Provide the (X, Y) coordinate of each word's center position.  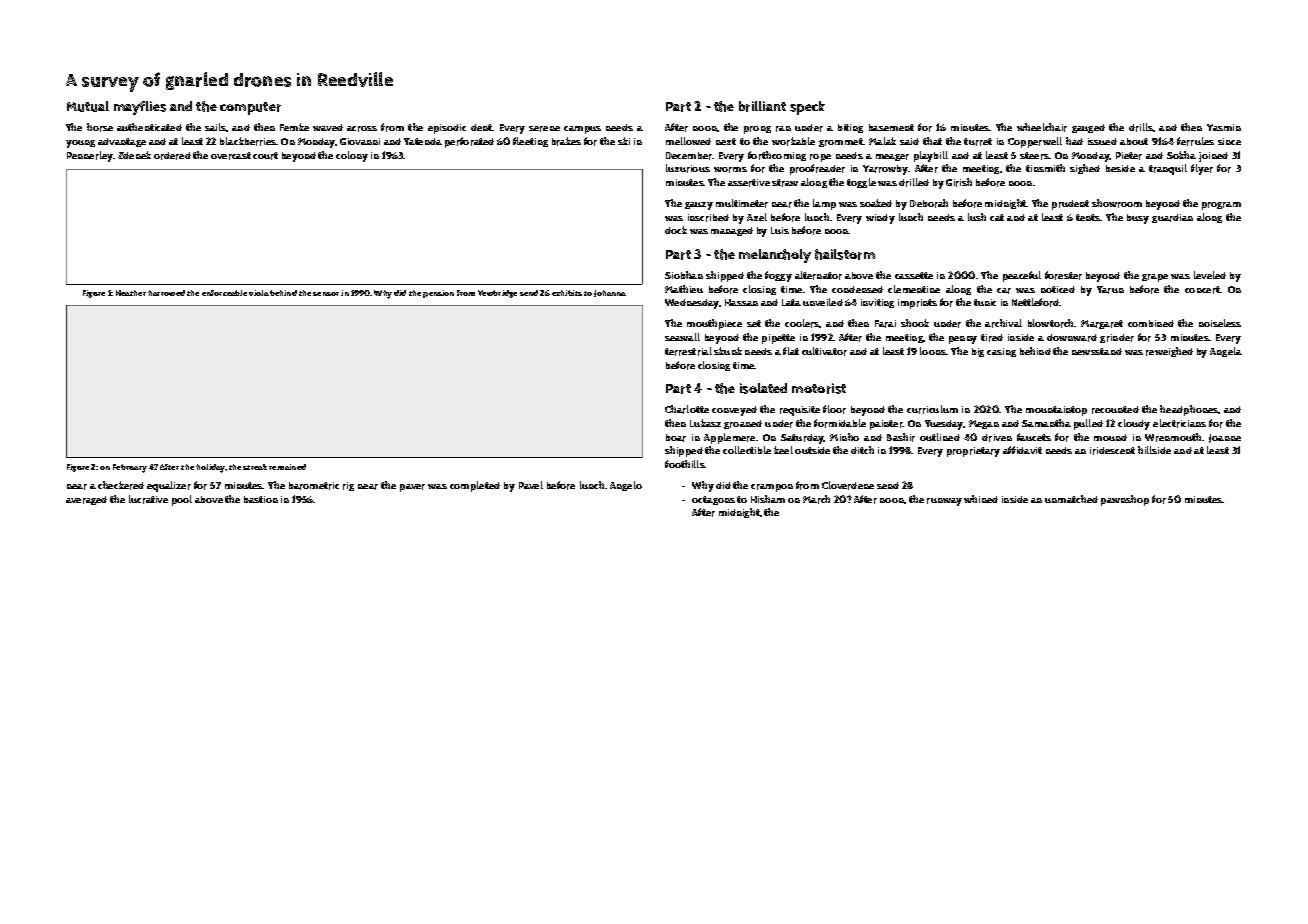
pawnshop (1125, 500)
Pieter (1129, 156)
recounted (1115, 410)
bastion (261, 499)
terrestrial (688, 351)
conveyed (734, 411)
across (362, 129)
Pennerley (90, 156)
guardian (1172, 218)
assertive (749, 183)
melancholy (775, 256)
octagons (713, 500)
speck (807, 108)
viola (259, 293)
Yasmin (1224, 127)
